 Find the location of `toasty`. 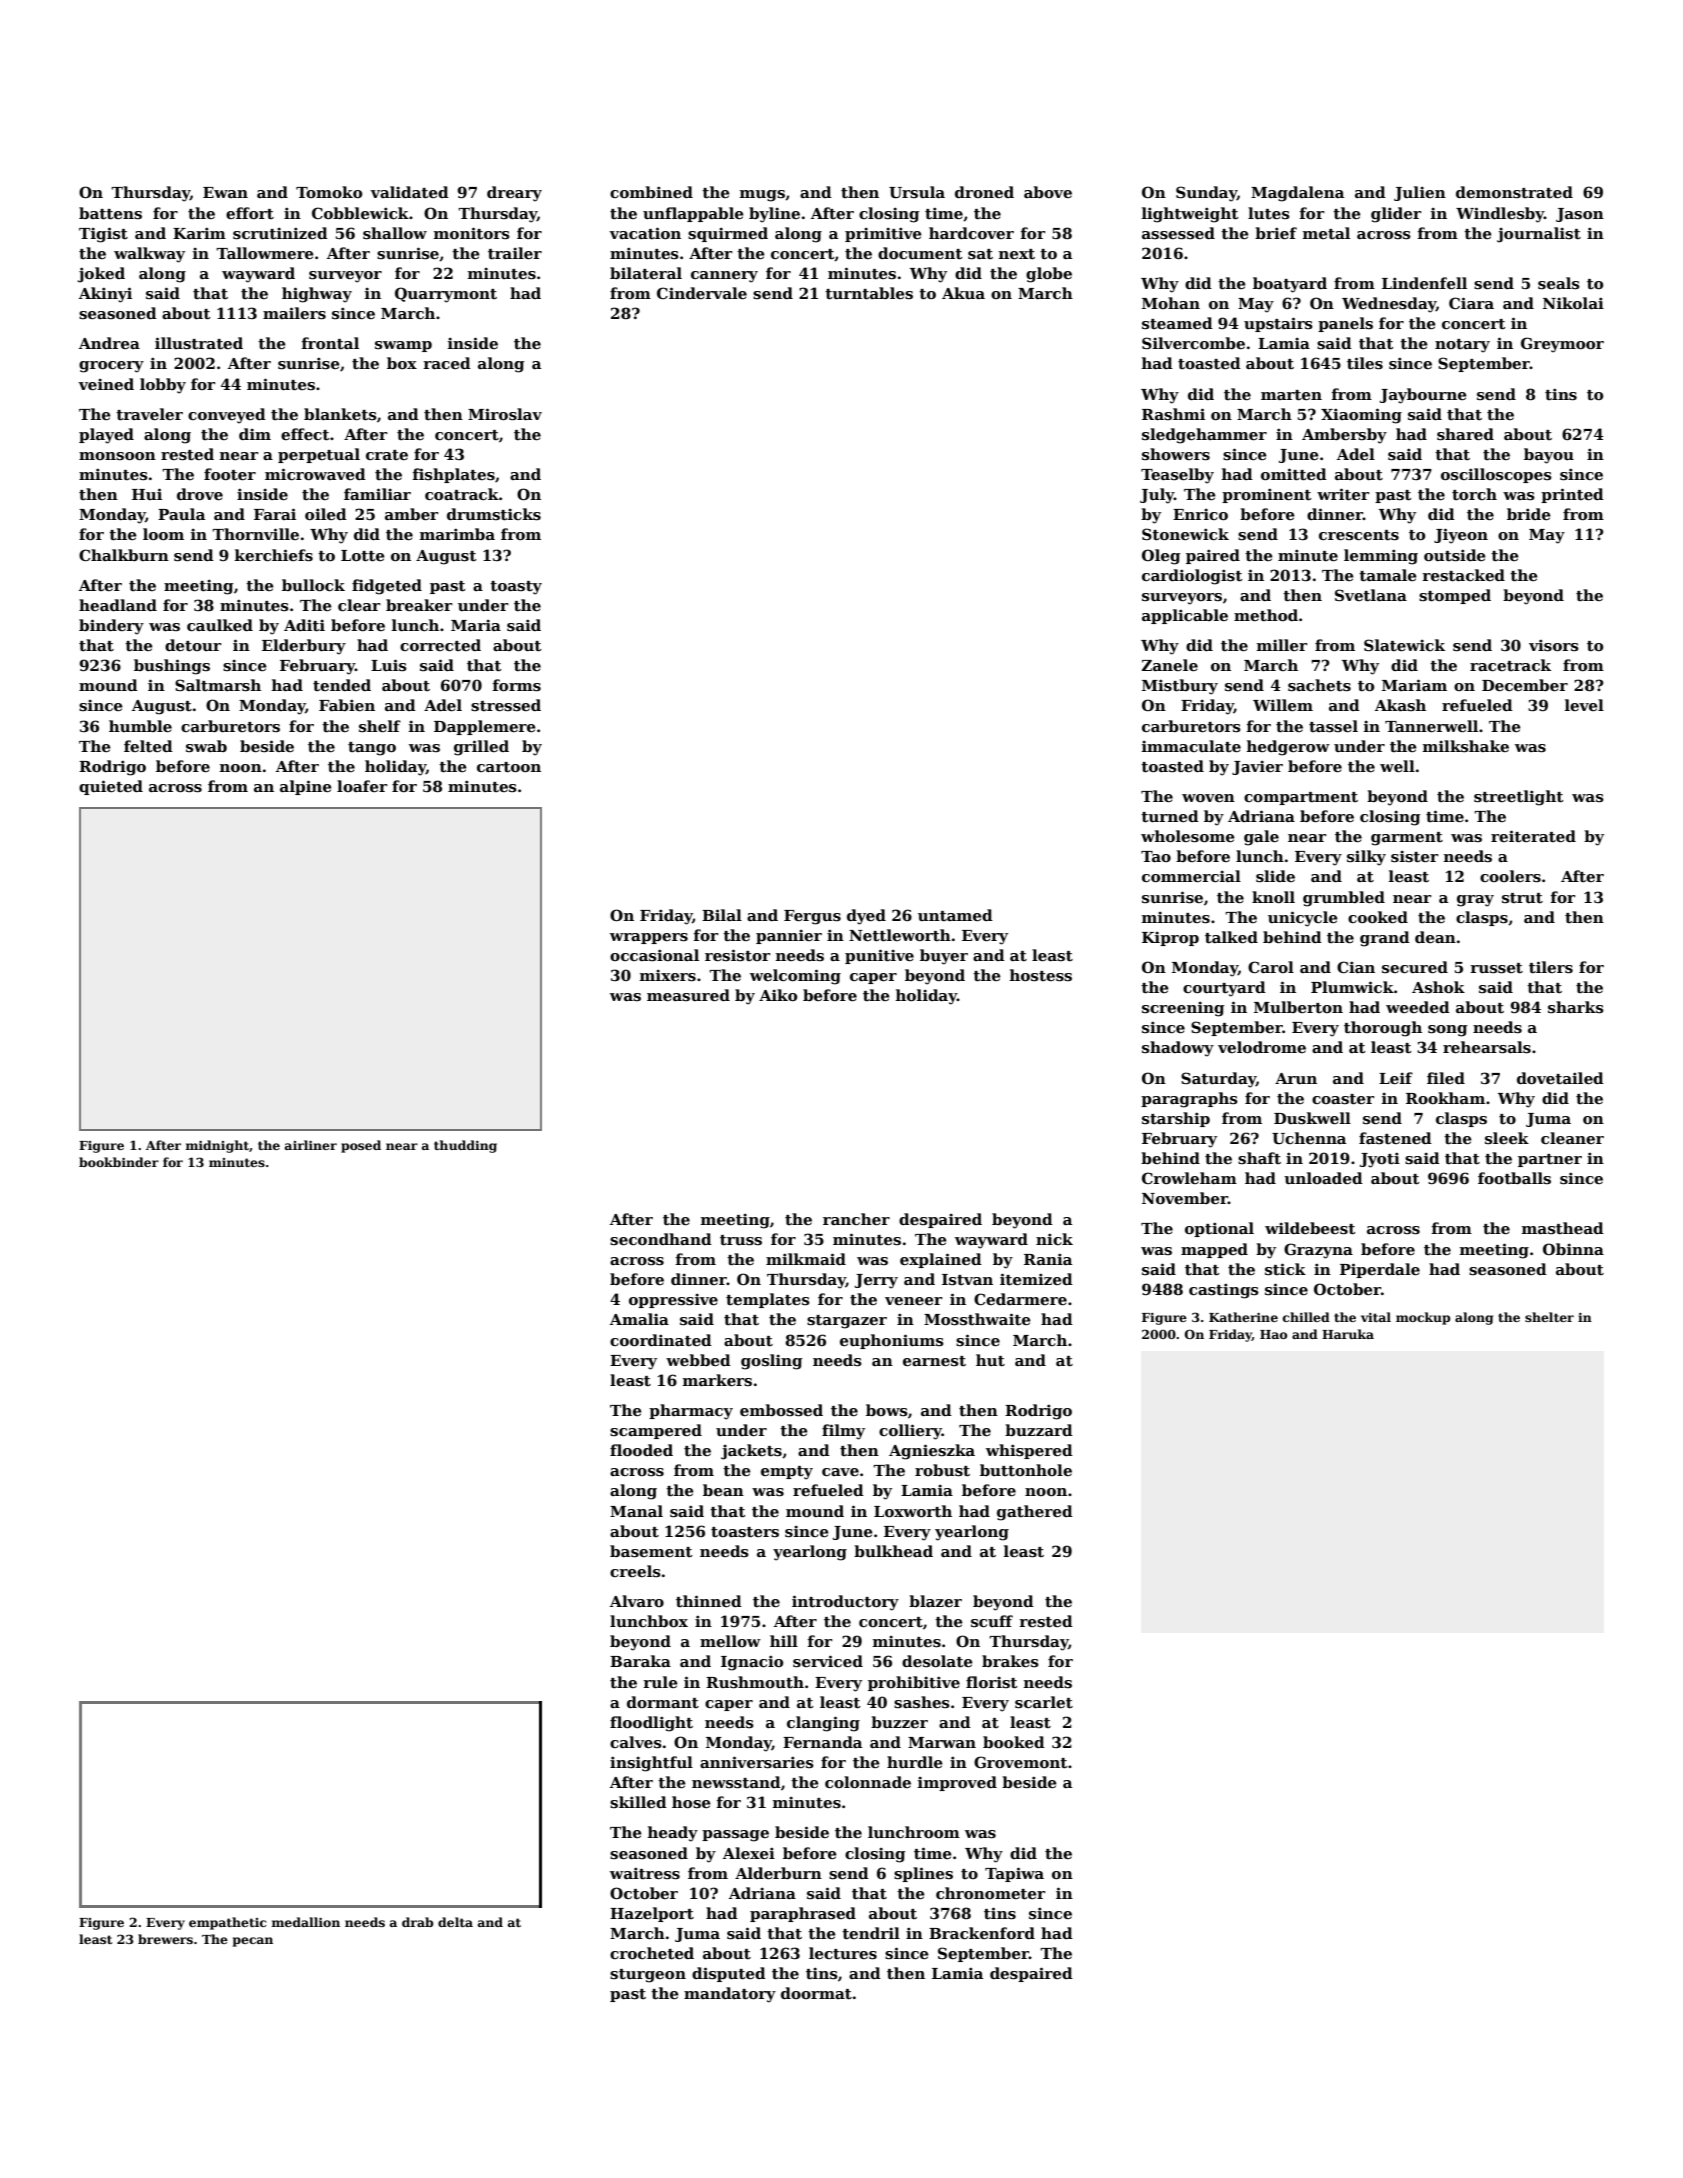

toasty is located at coordinates (516, 588).
